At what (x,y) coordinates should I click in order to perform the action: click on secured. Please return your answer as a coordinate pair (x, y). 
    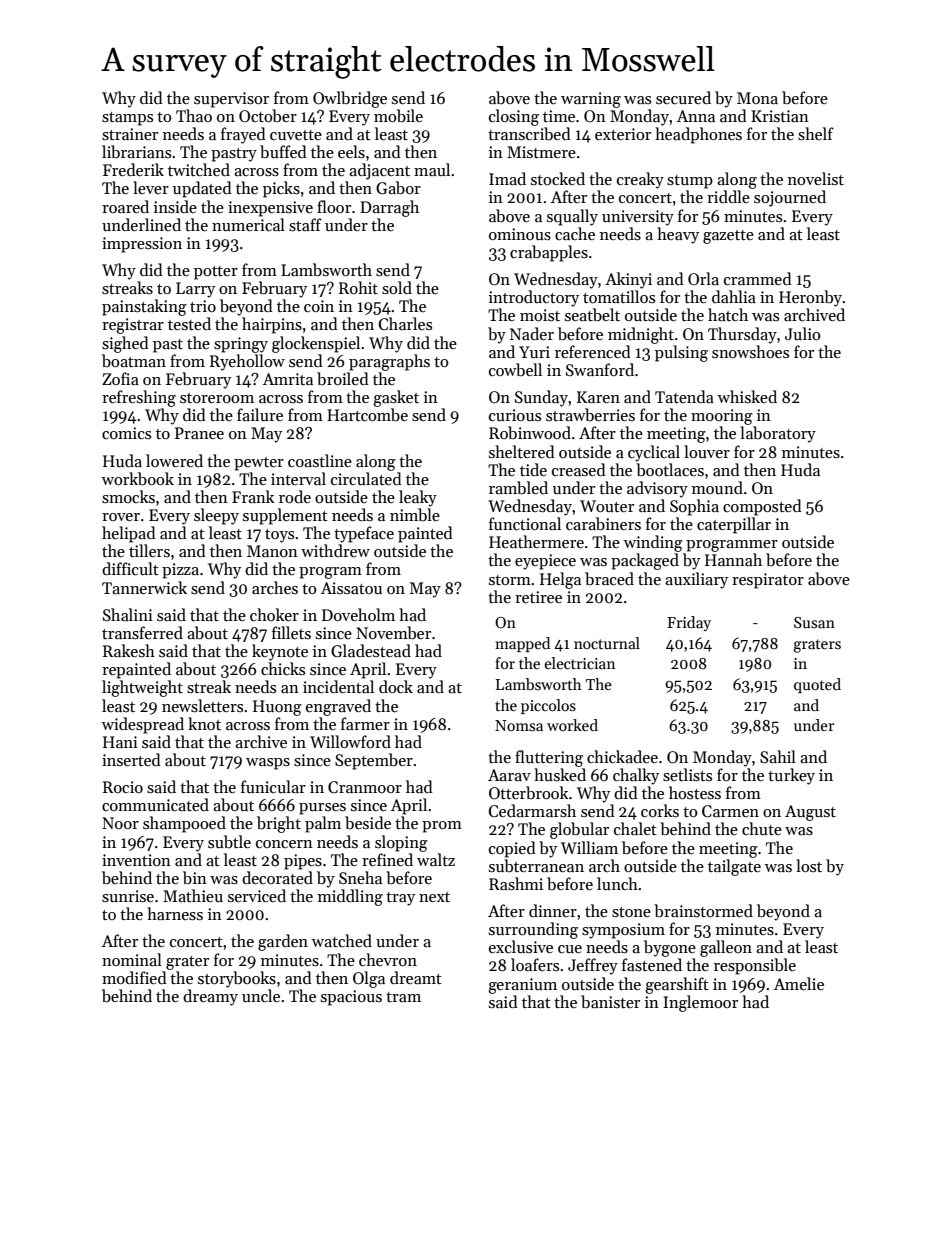
    Looking at the image, I should click on (683, 97).
